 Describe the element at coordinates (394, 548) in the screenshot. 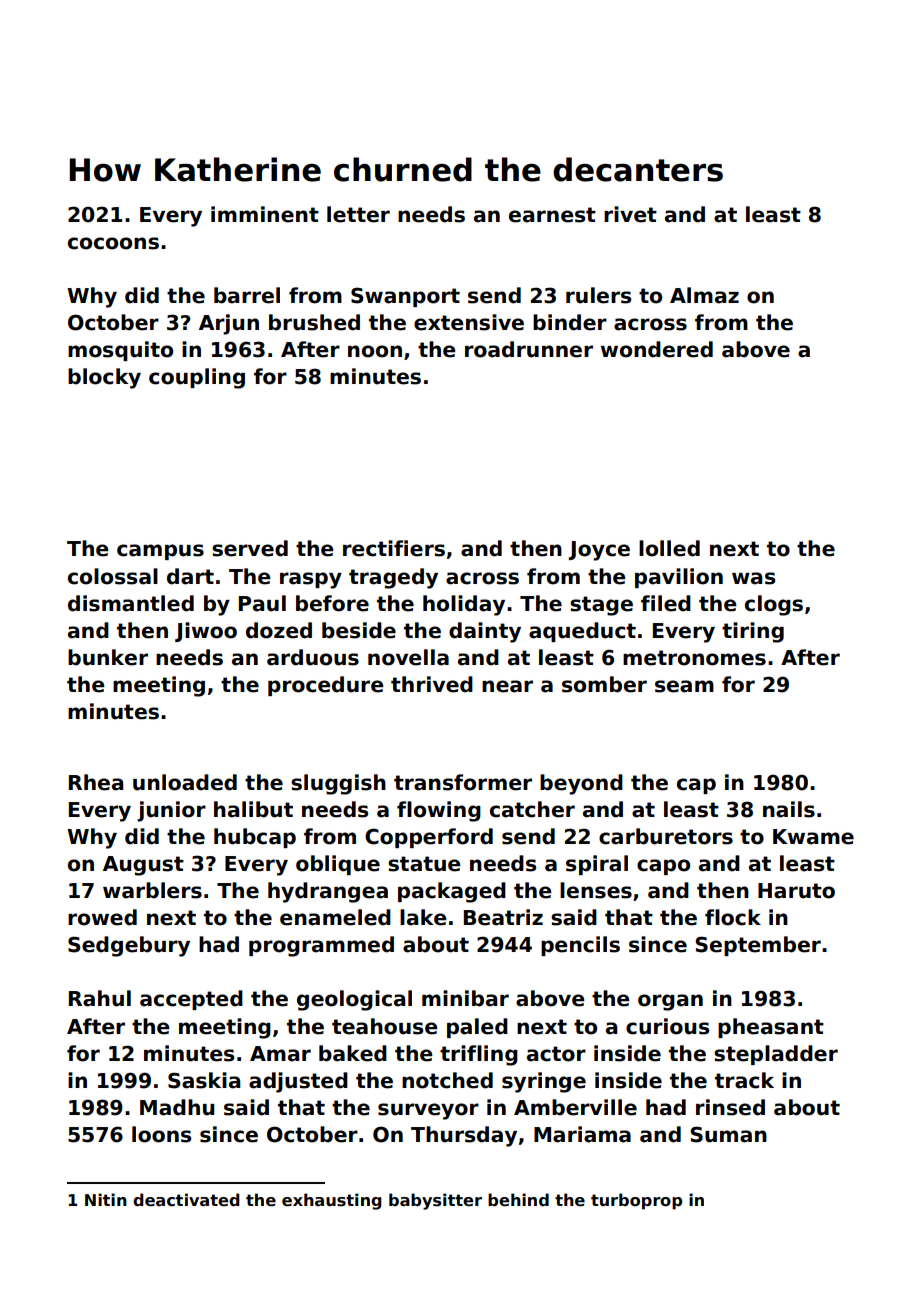

I see `rectifiers` at that location.
